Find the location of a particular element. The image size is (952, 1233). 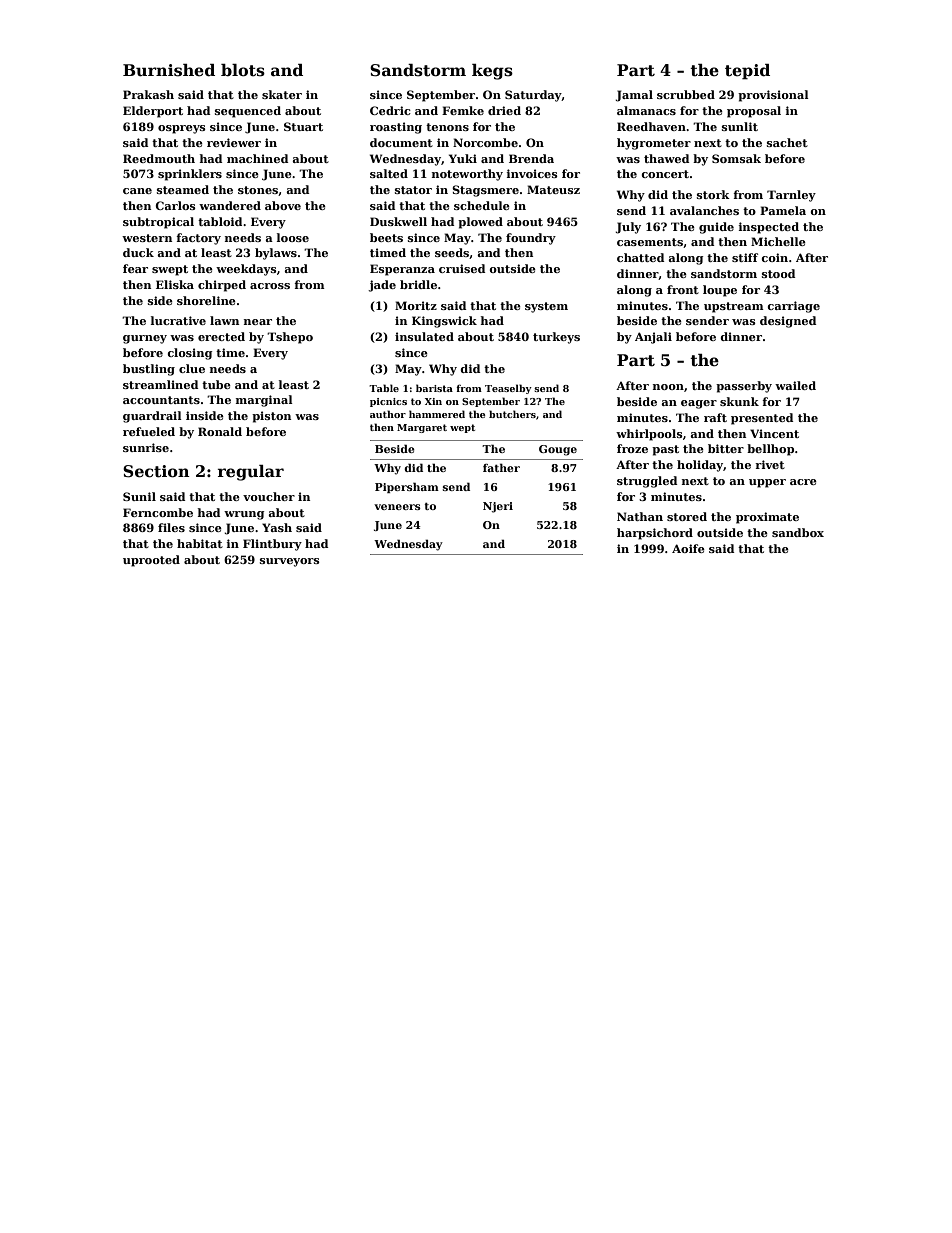

father is located at coordinates (501, 468).
